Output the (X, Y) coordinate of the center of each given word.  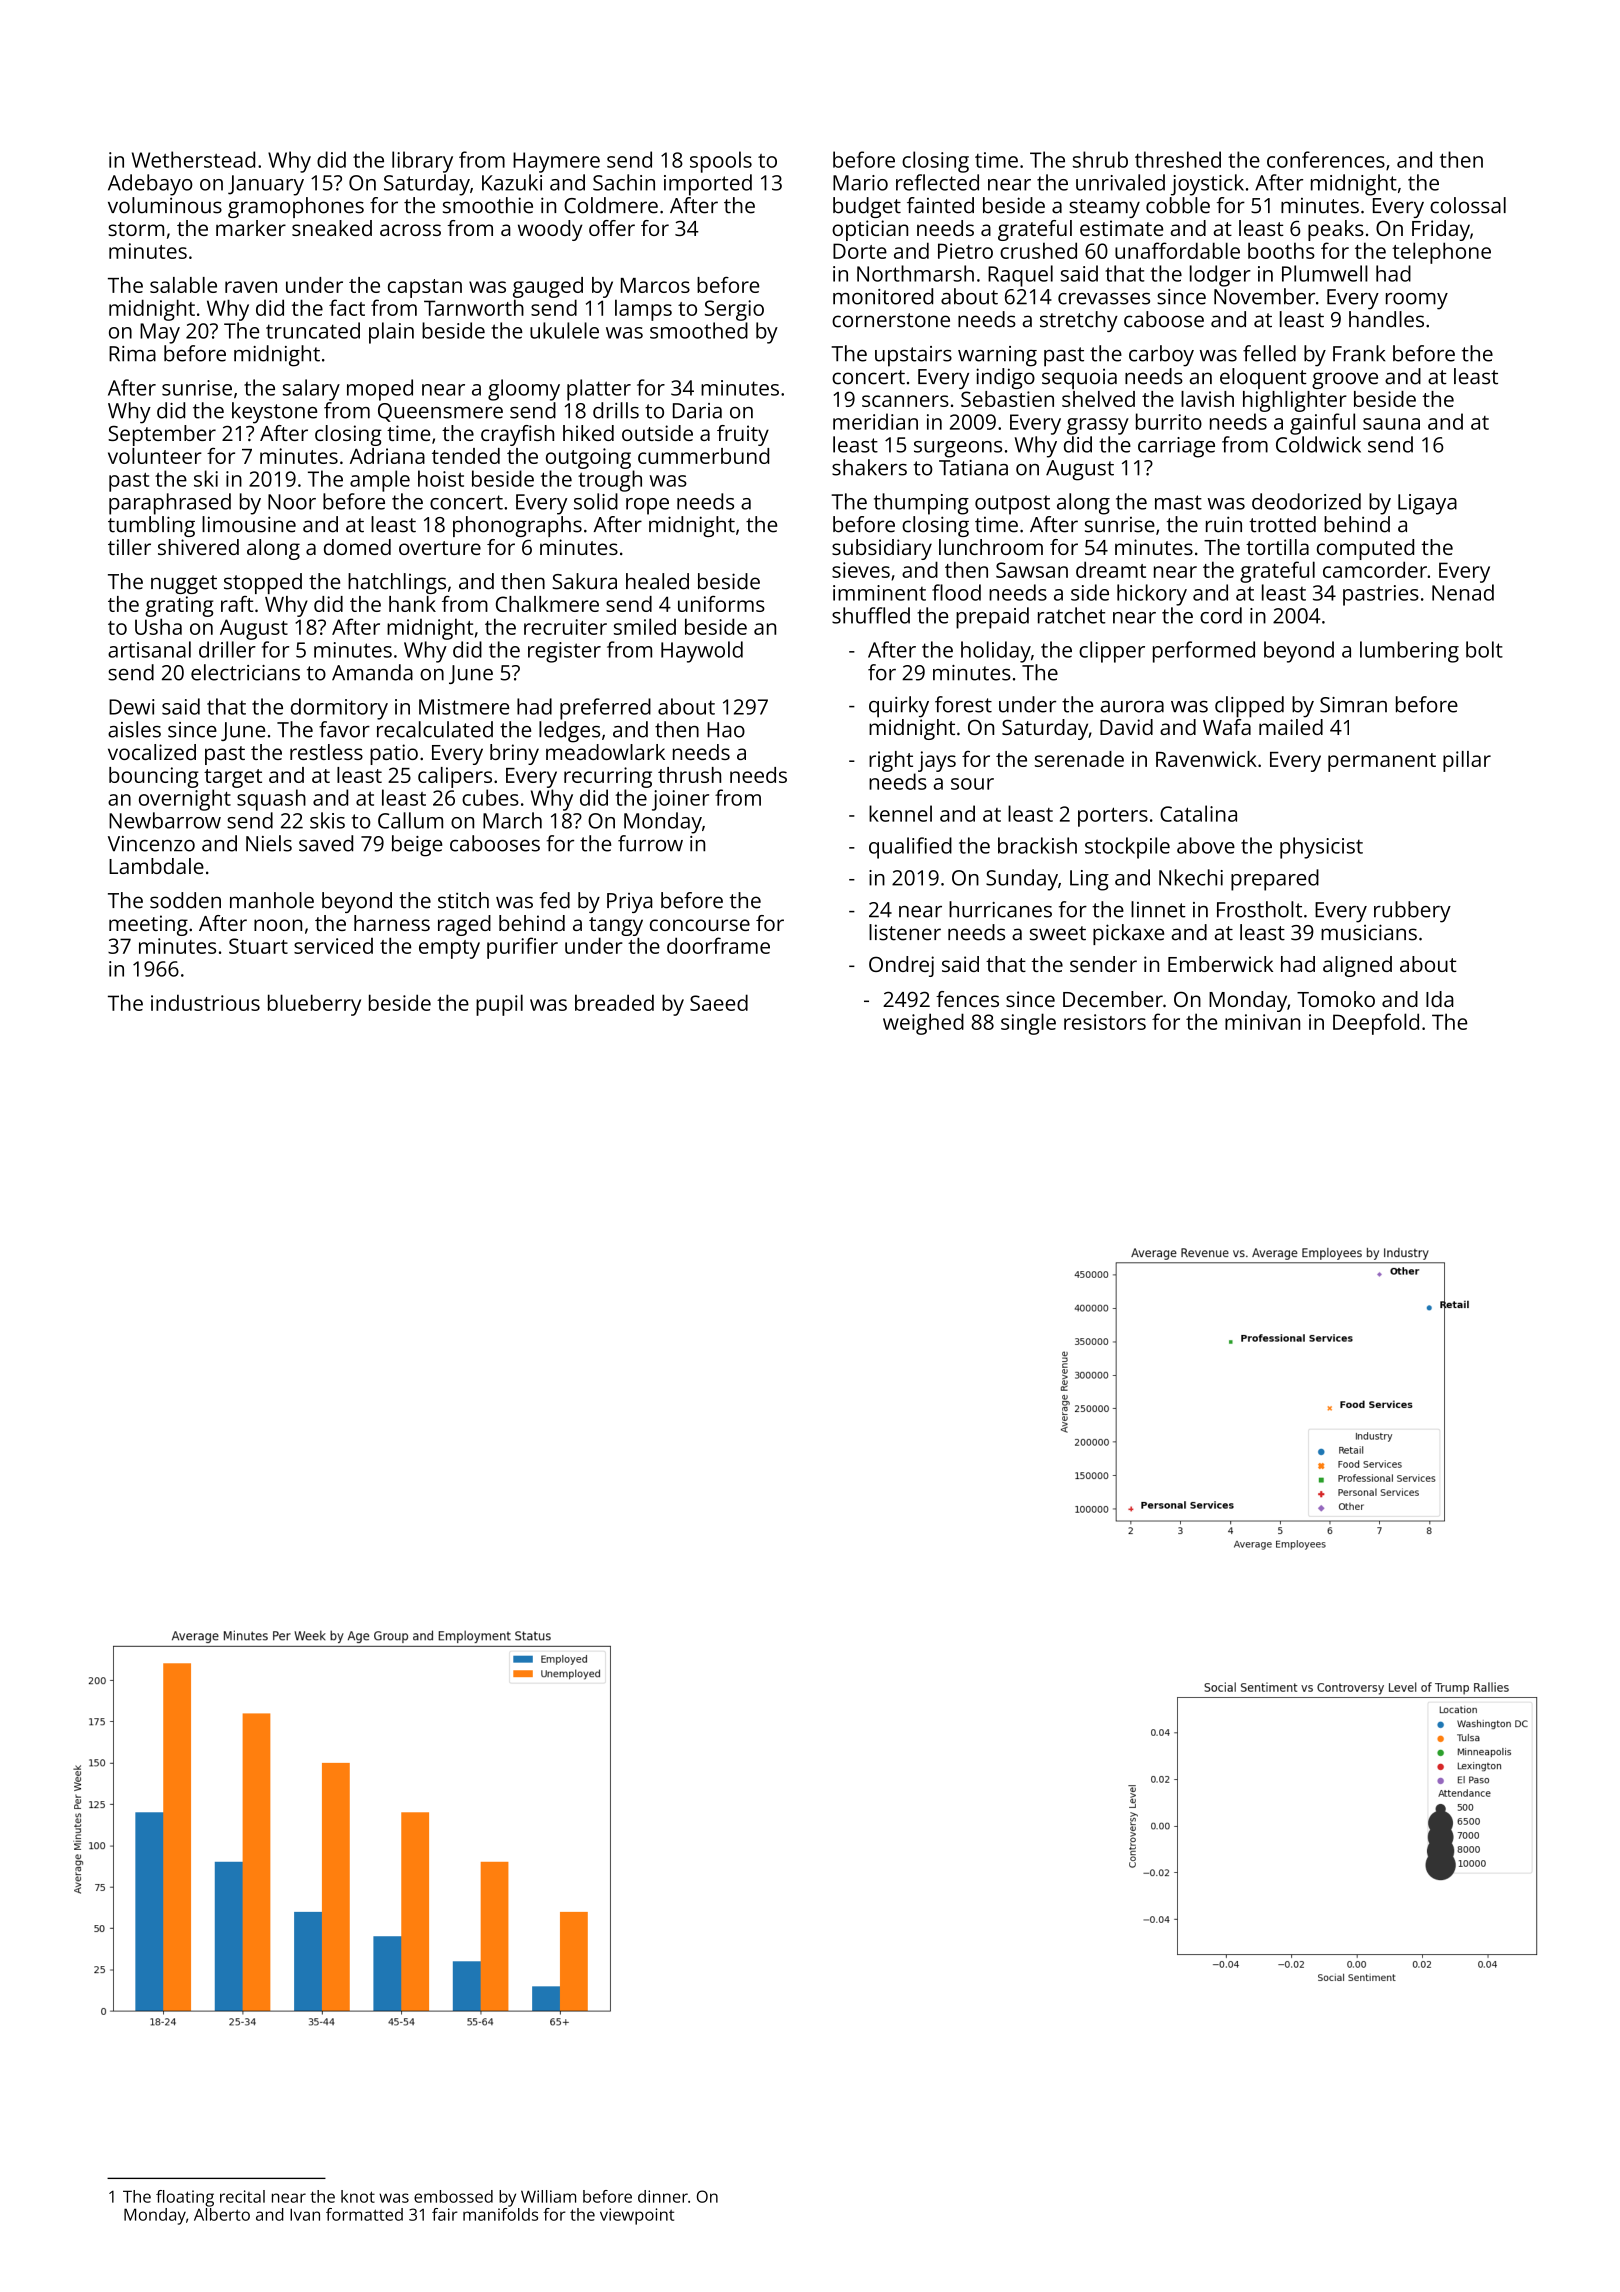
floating (185, 2198)
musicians (1369, 932)
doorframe (718, 945)
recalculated (435, 729)
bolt (1484, 649)
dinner (663, 2196)
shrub (1100, 159)
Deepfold (1376, 1024)
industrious (205, 1002)
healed (657, 581)
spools (721, 162)
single (1028, 1024)
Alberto (222, 2214)
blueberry (314, 1005)
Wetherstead (193, 159)
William (548, 2196)
